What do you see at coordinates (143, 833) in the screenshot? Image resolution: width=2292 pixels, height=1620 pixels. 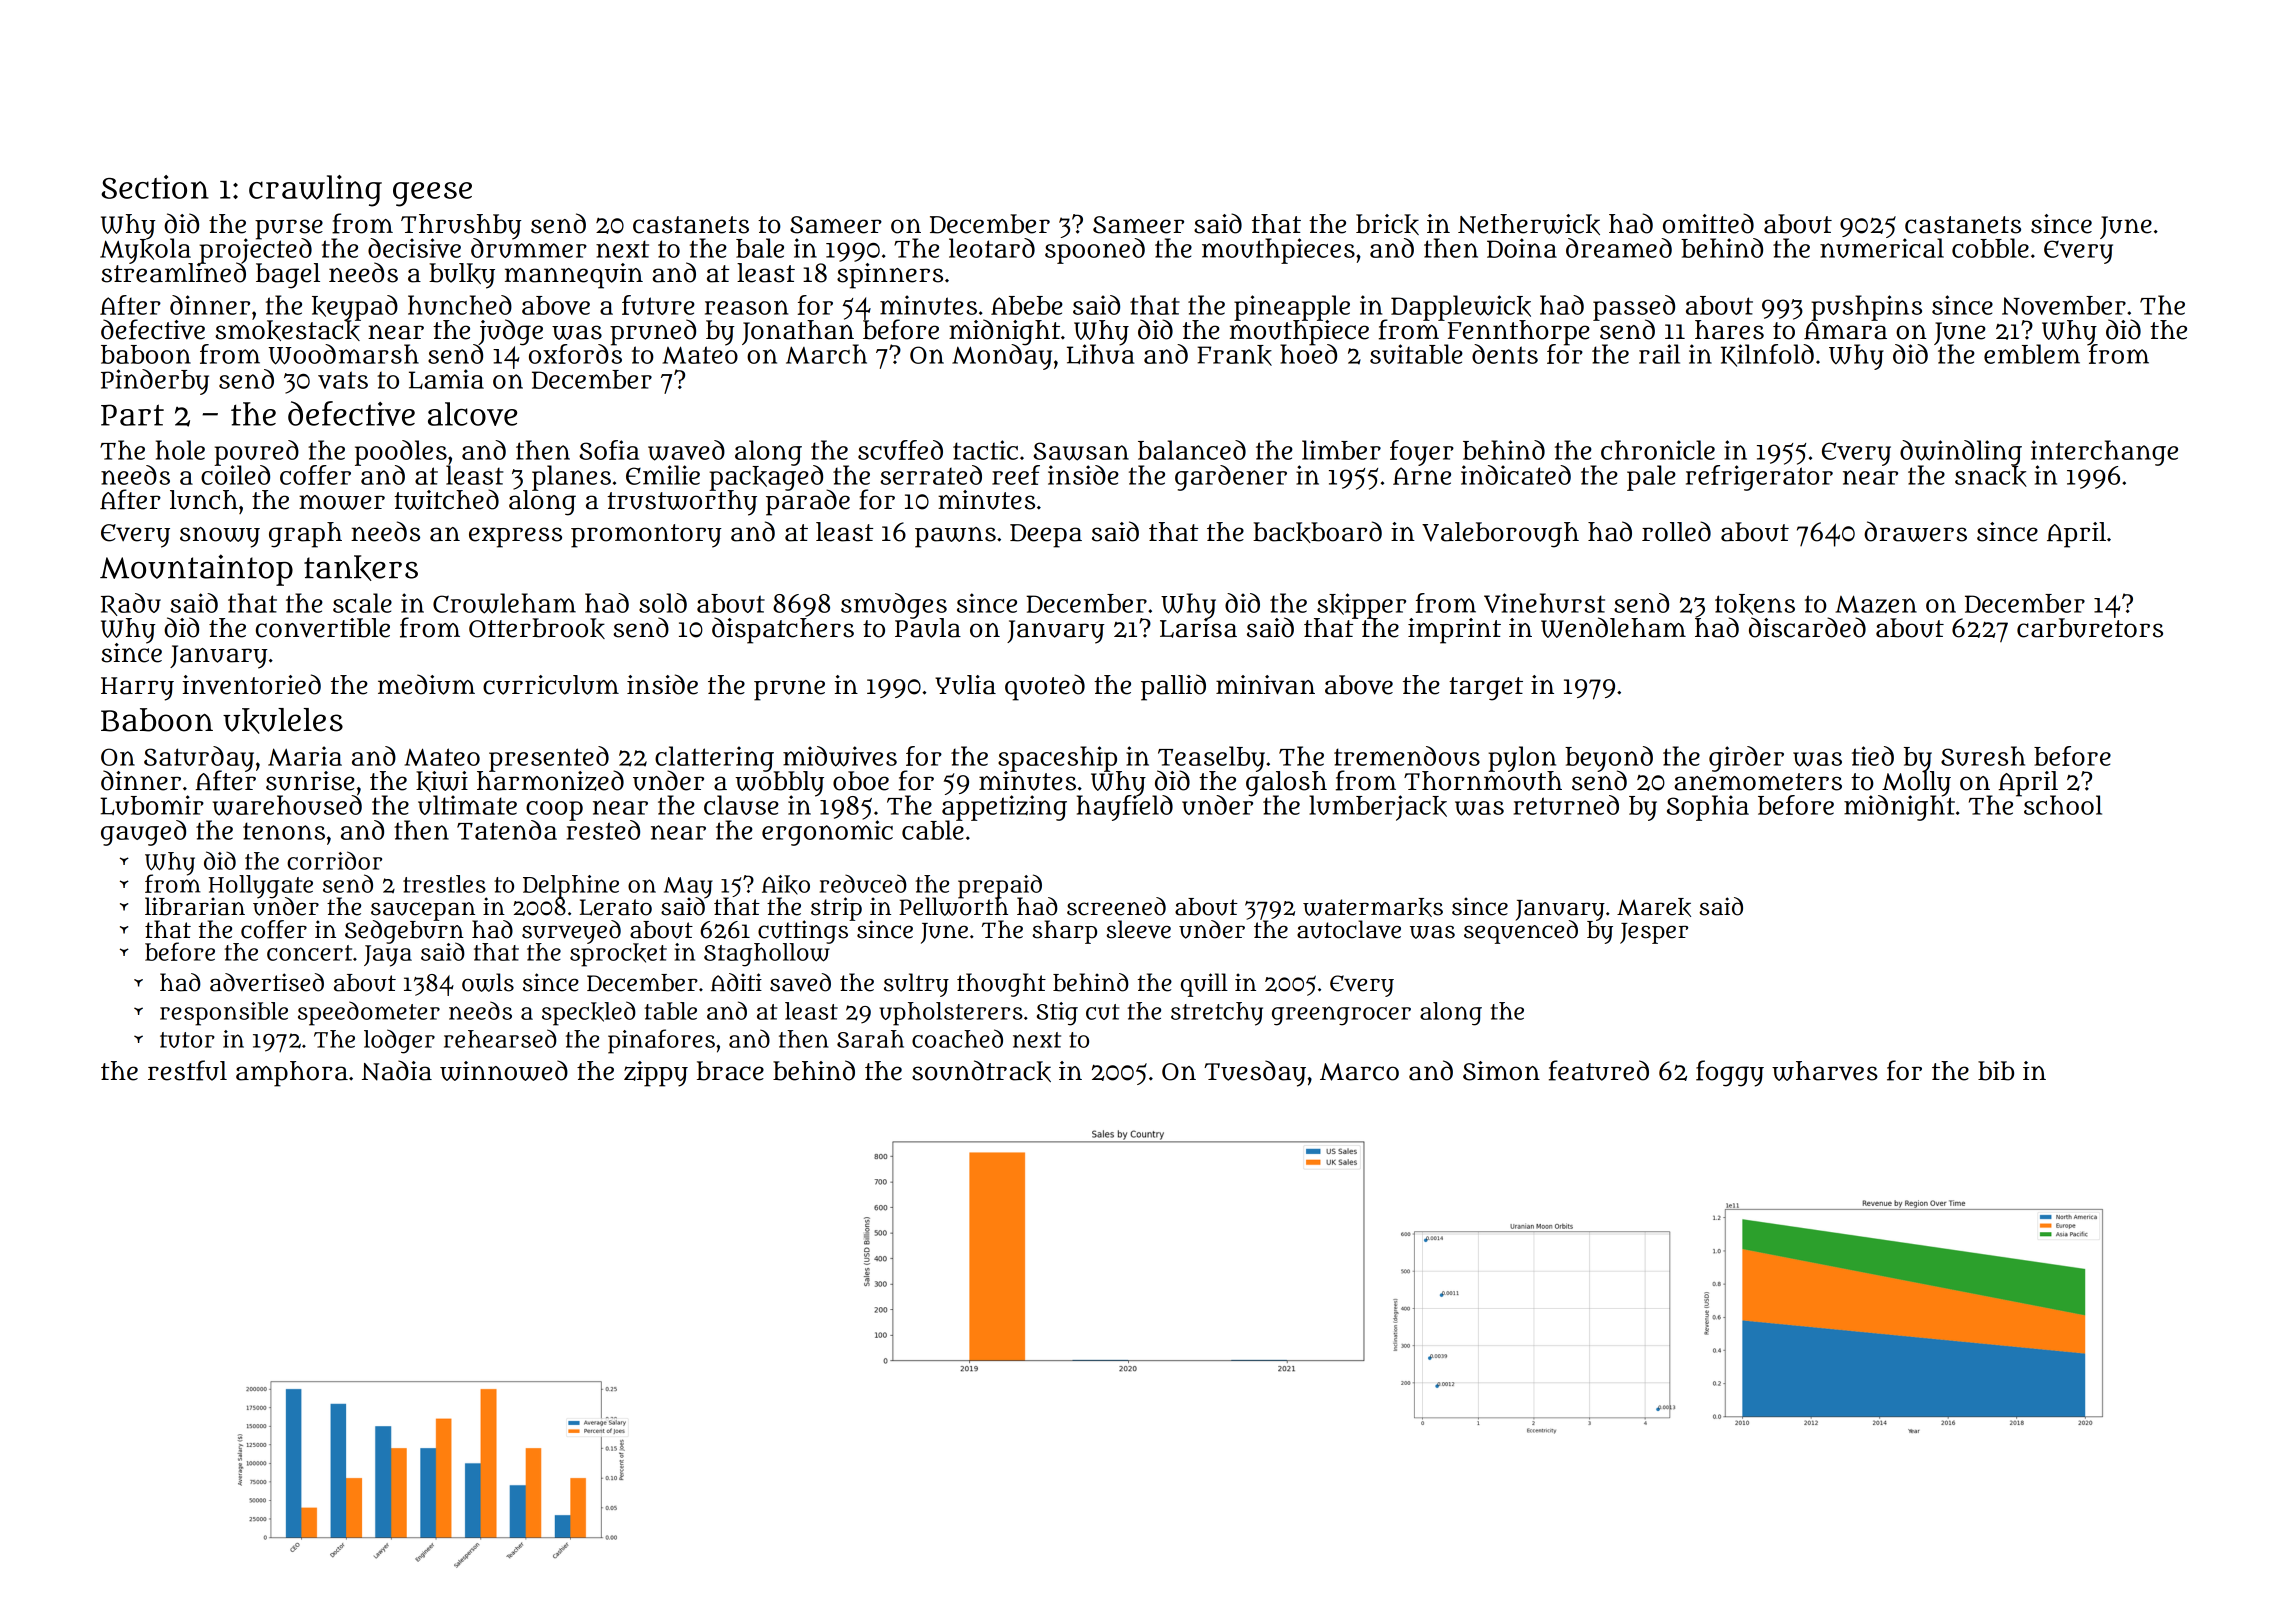 I see `gauged` at bounding box center [143, 833].
